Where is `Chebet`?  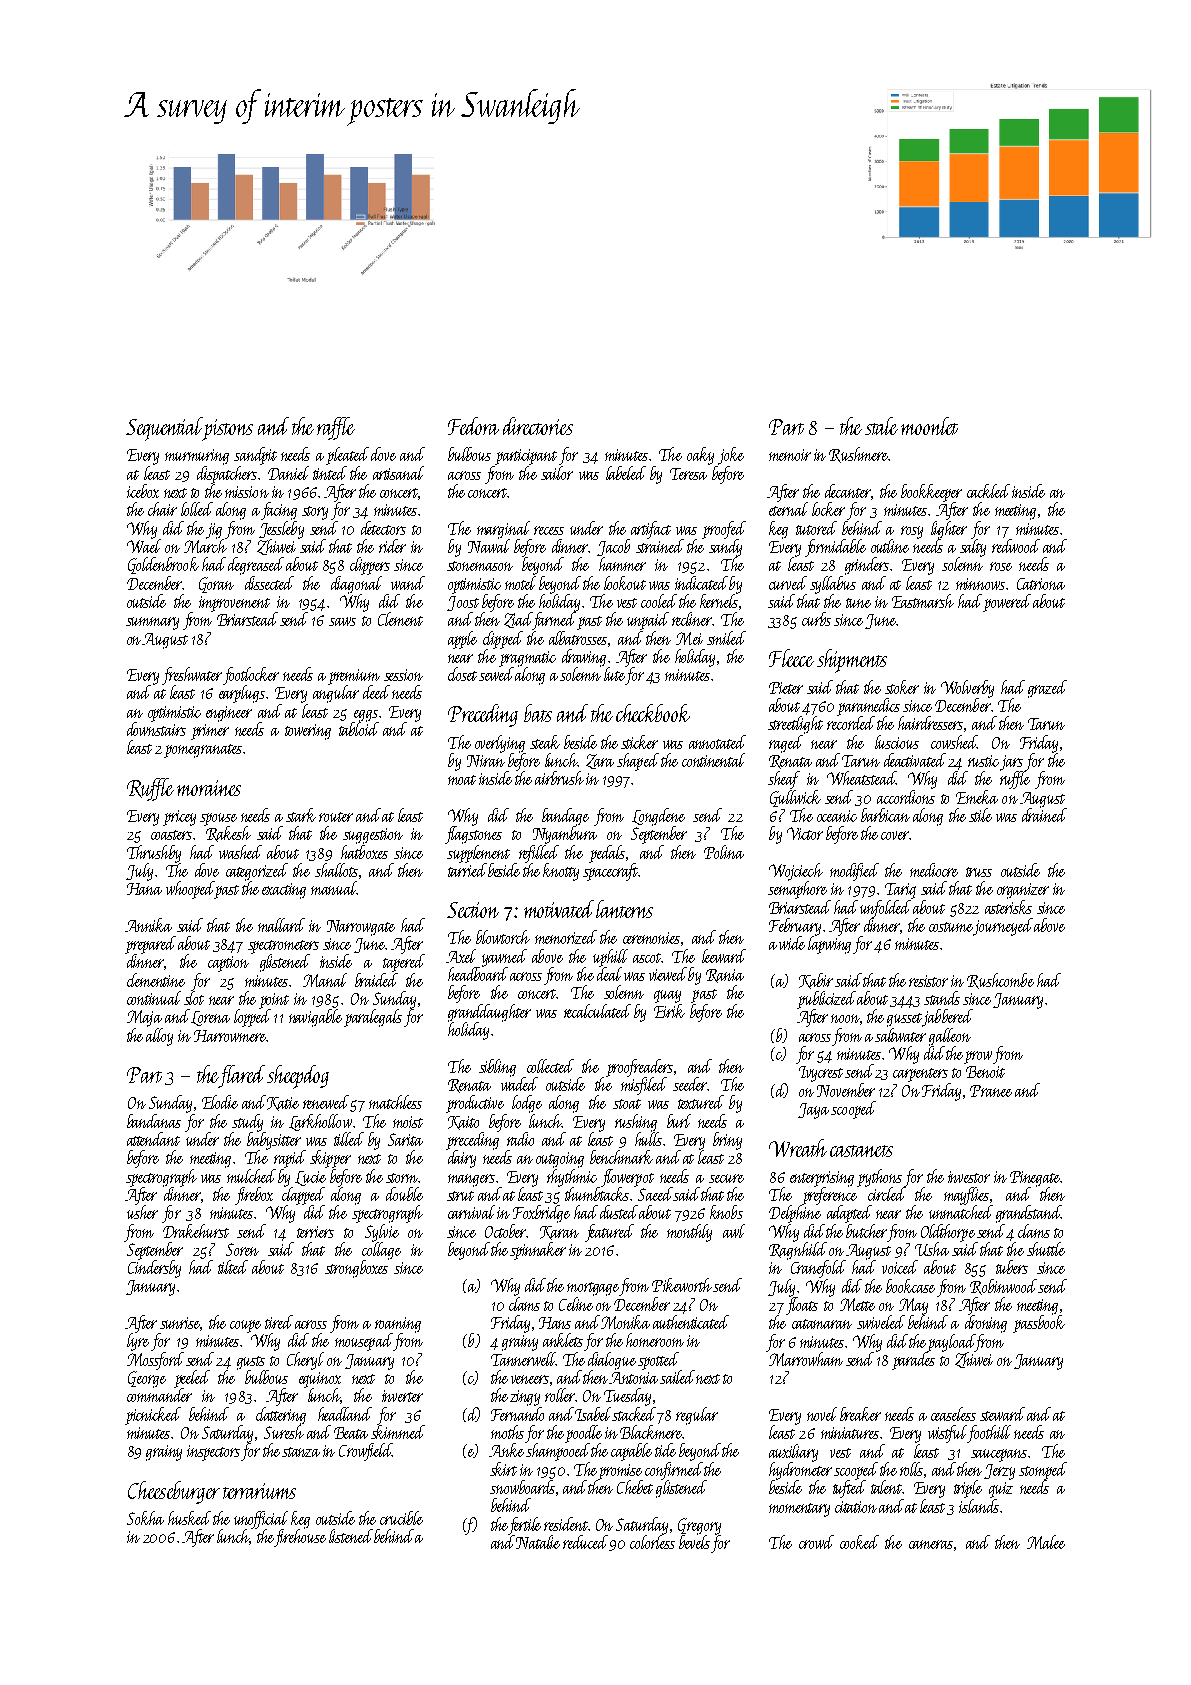
Chebet is located at coordinates (635, 1487).
